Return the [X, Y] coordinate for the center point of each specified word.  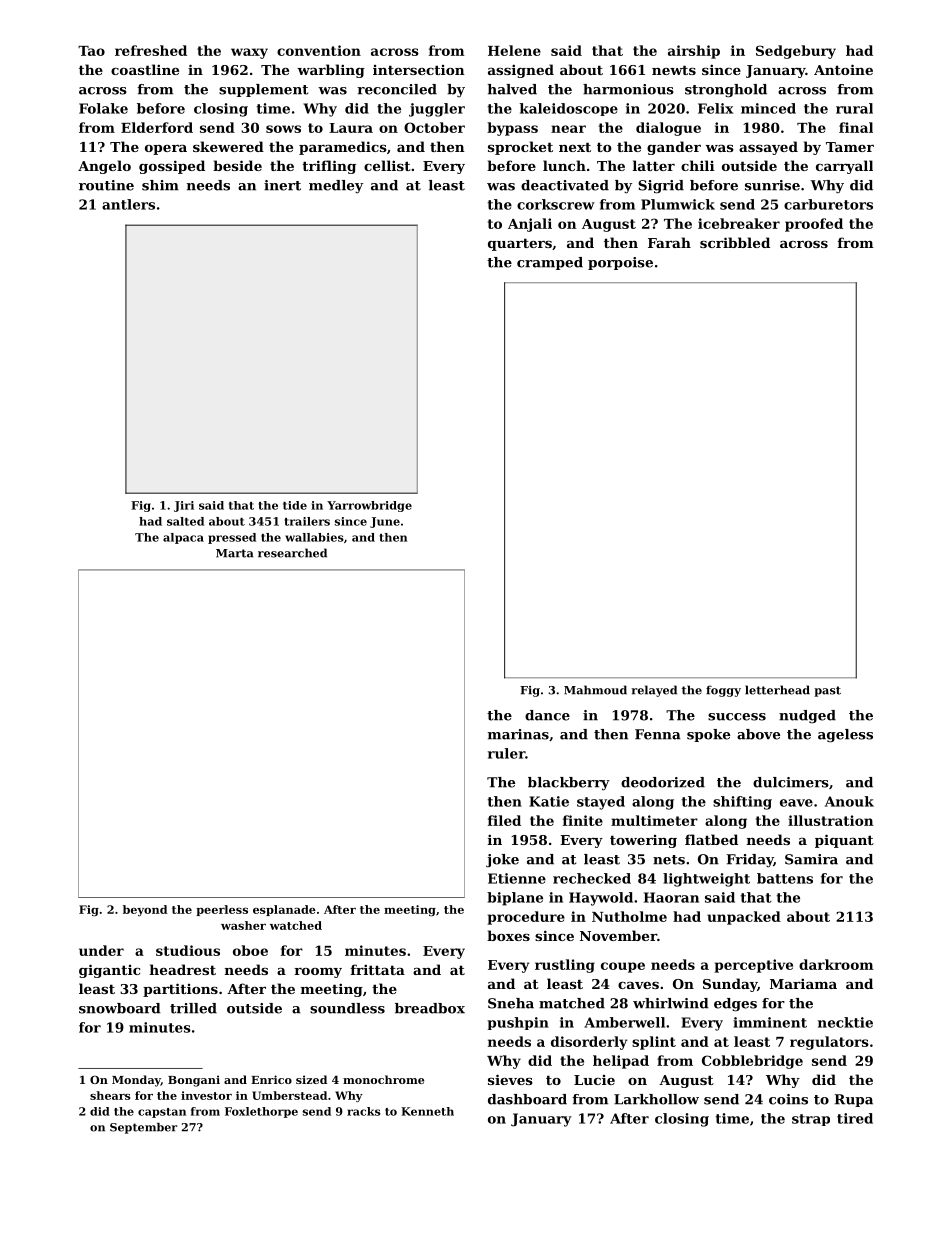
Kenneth [427, 1111]
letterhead [777, 690]
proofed [814, 225]
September [143, 1128]
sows [283, 129]
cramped [550, 263]
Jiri [184, 506]
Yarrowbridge [369, 506]
